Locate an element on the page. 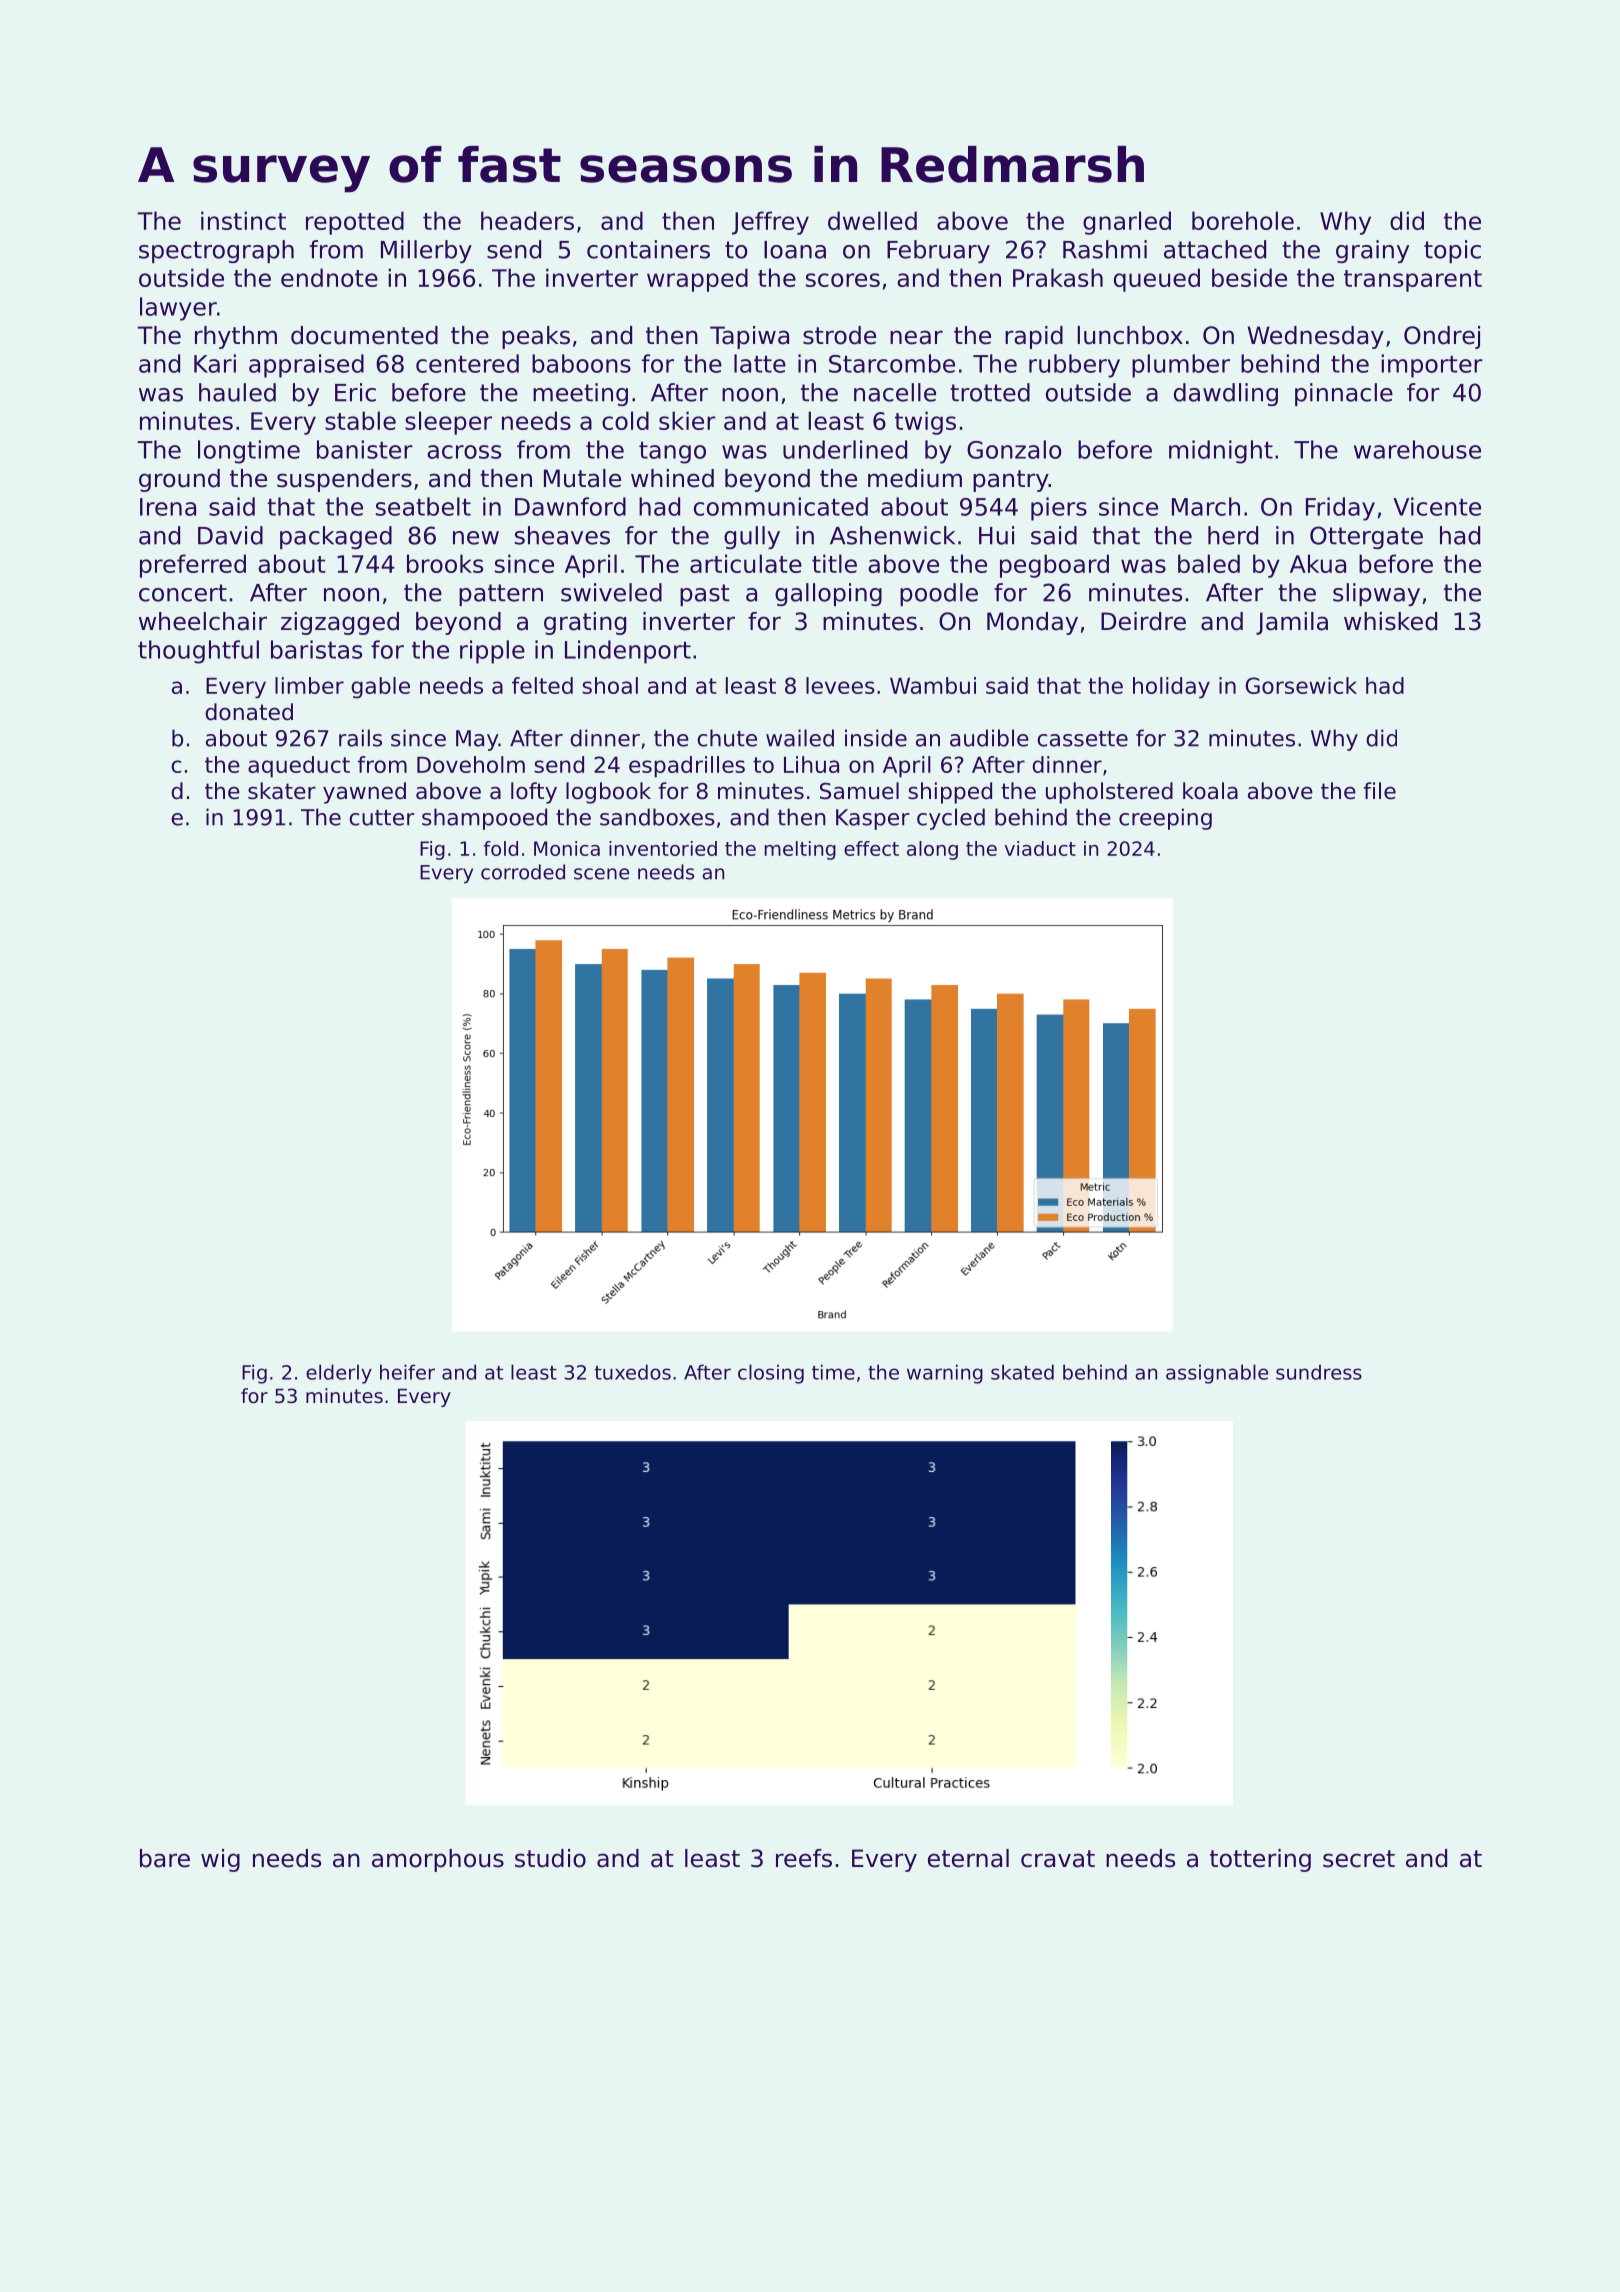  viaduct is located at coordinates (1040, 848).
